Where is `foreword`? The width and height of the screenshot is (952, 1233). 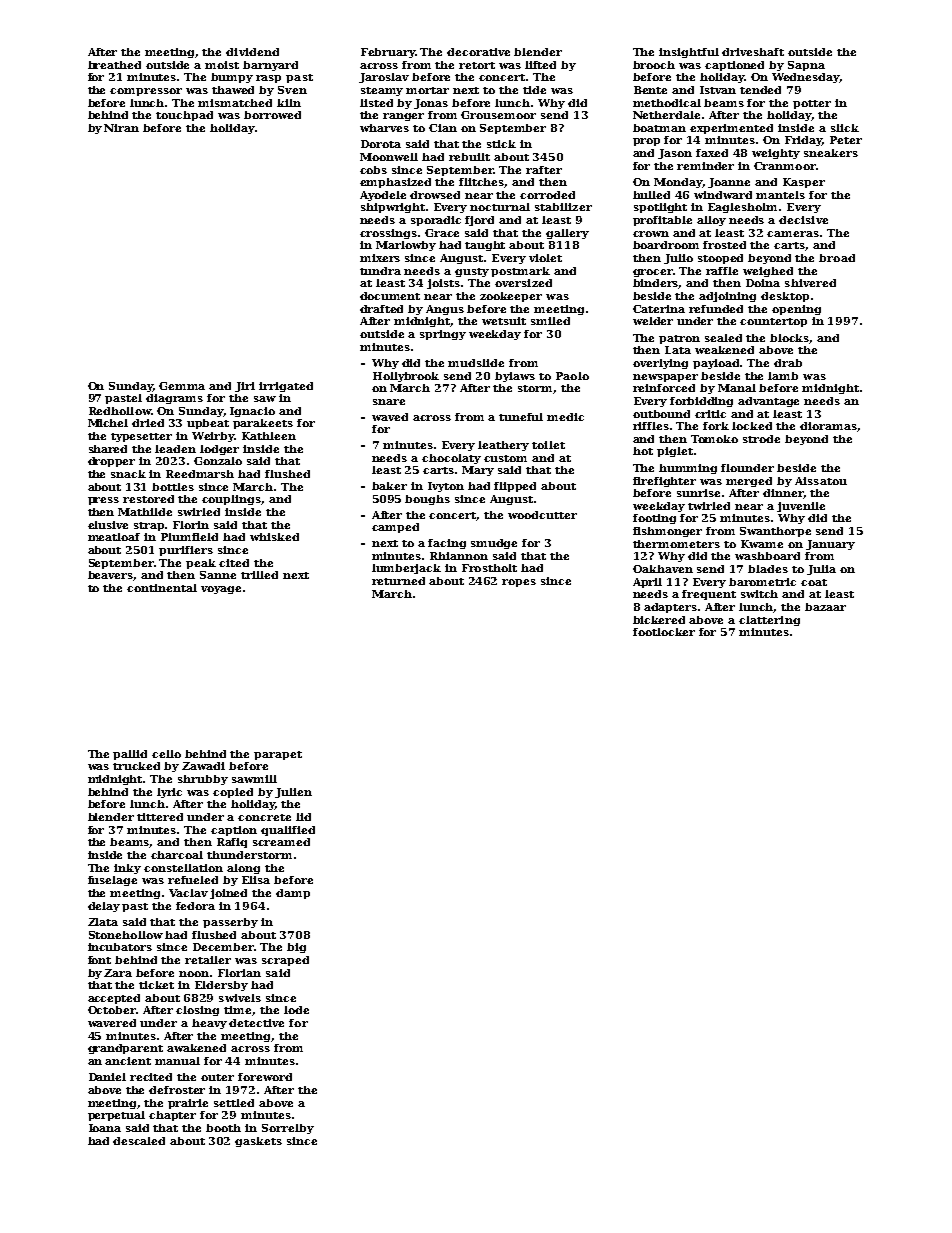 foreword is located at coordinates (265, 1077).
